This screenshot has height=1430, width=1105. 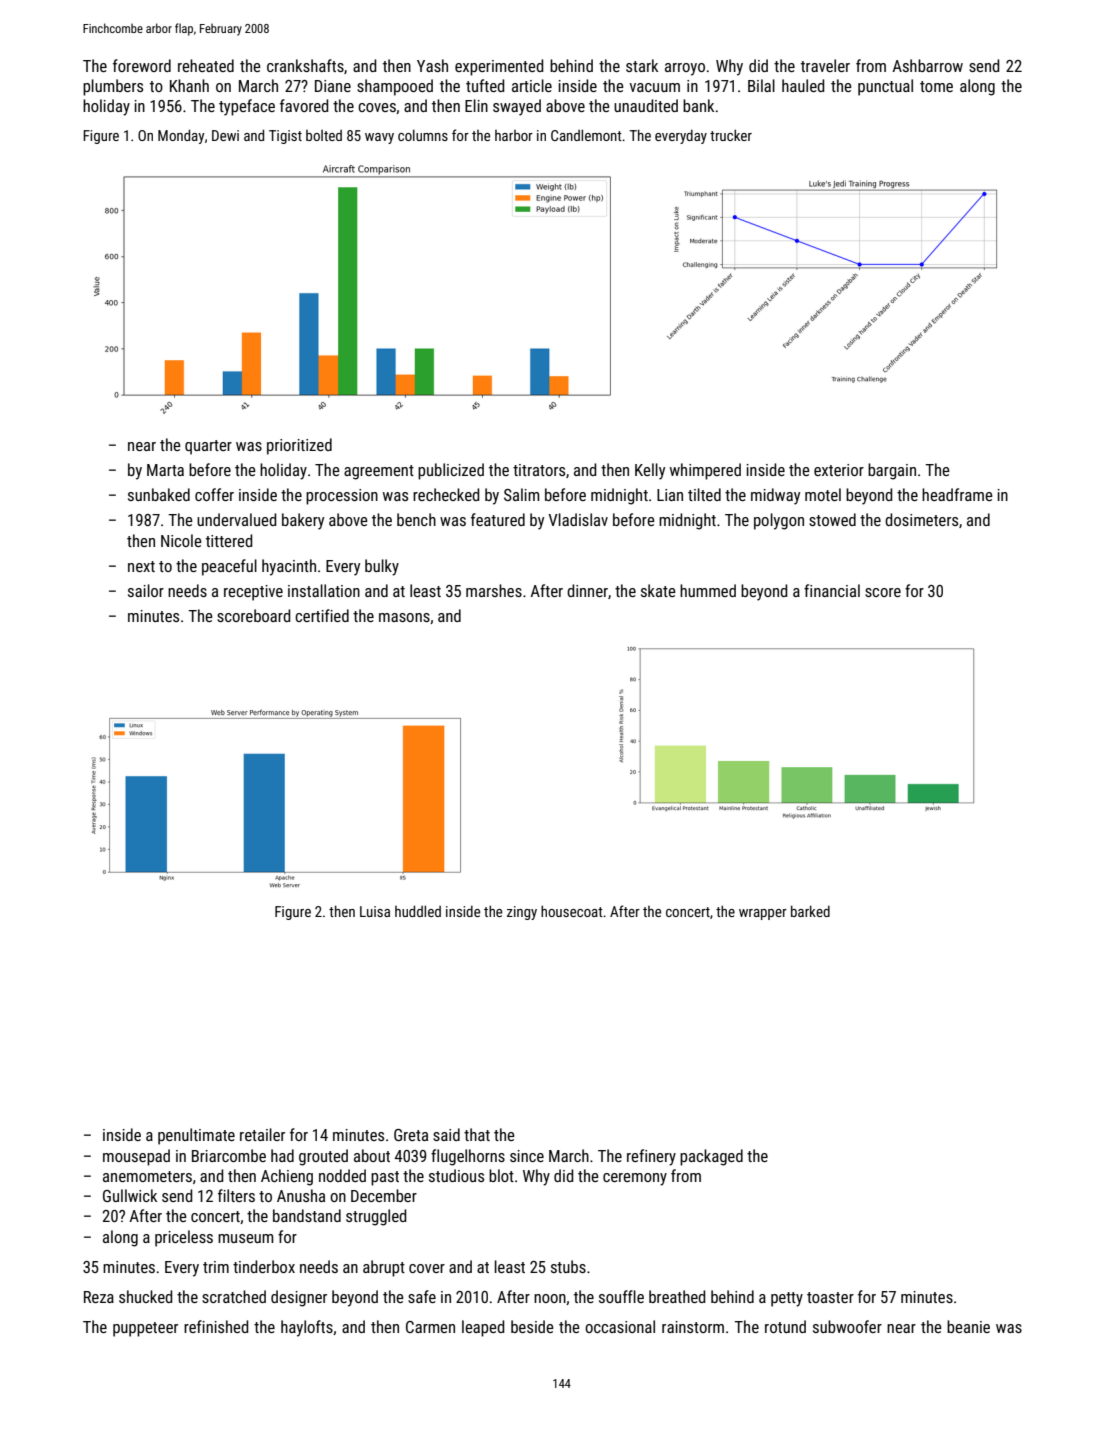 What do you see at coordinates (208, 447) in the screenshot?
I see `quarter` at bounding box center [208, 447].
